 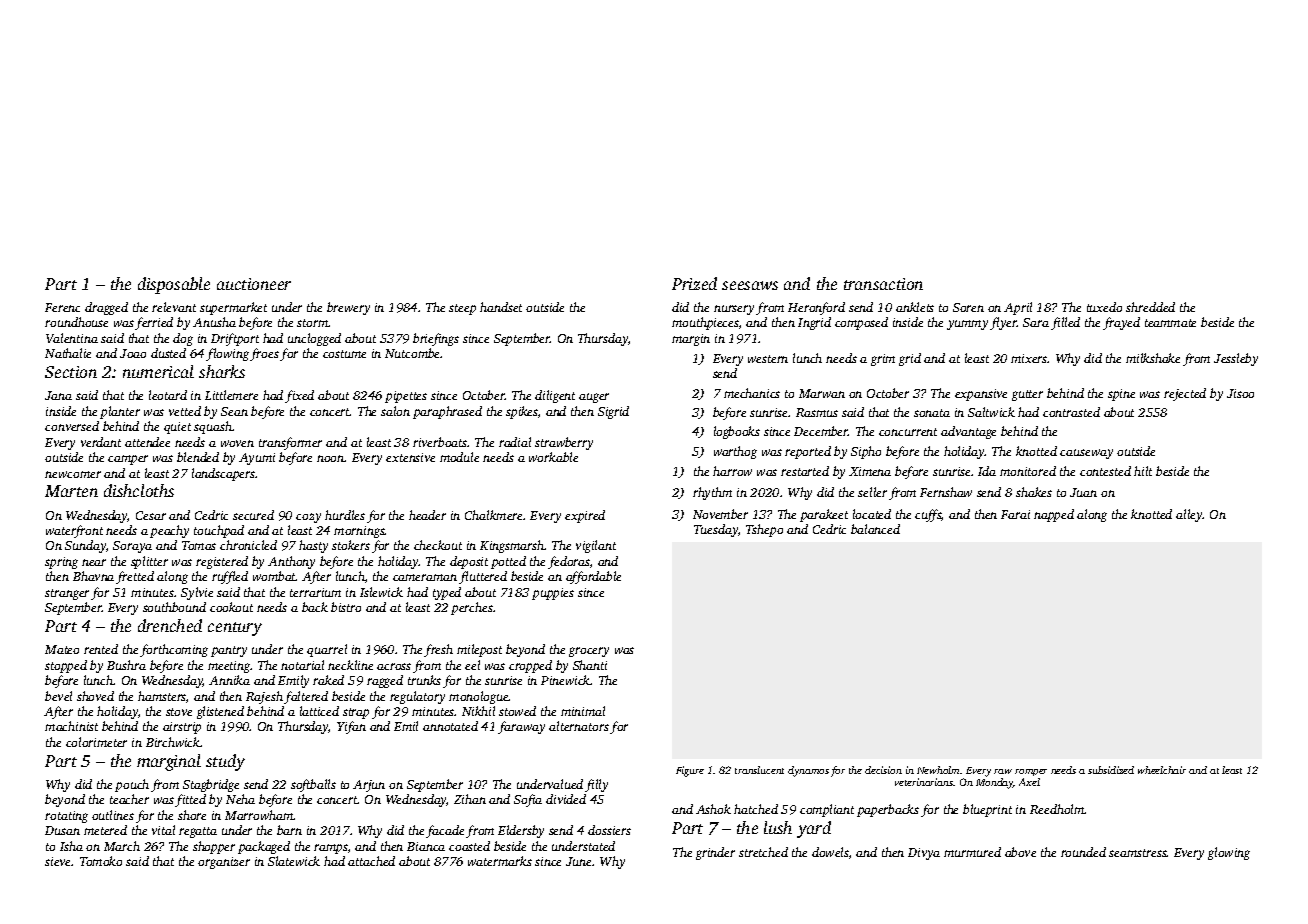 What do you see at coordinates (224, 863) in the screenshot?
I see `organizer` at bounding box center [224, 863].
